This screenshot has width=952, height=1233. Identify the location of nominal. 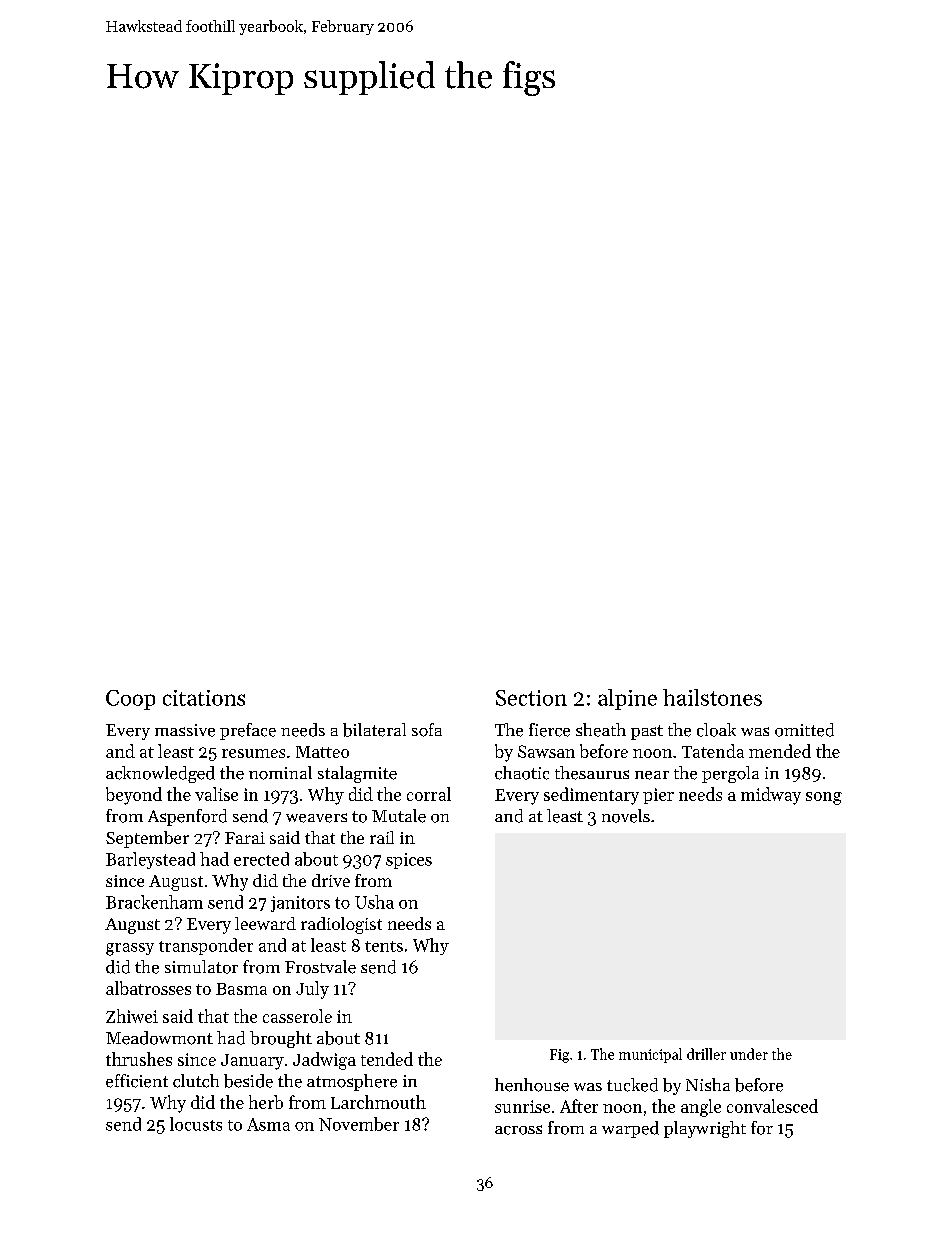
(280, 773).
